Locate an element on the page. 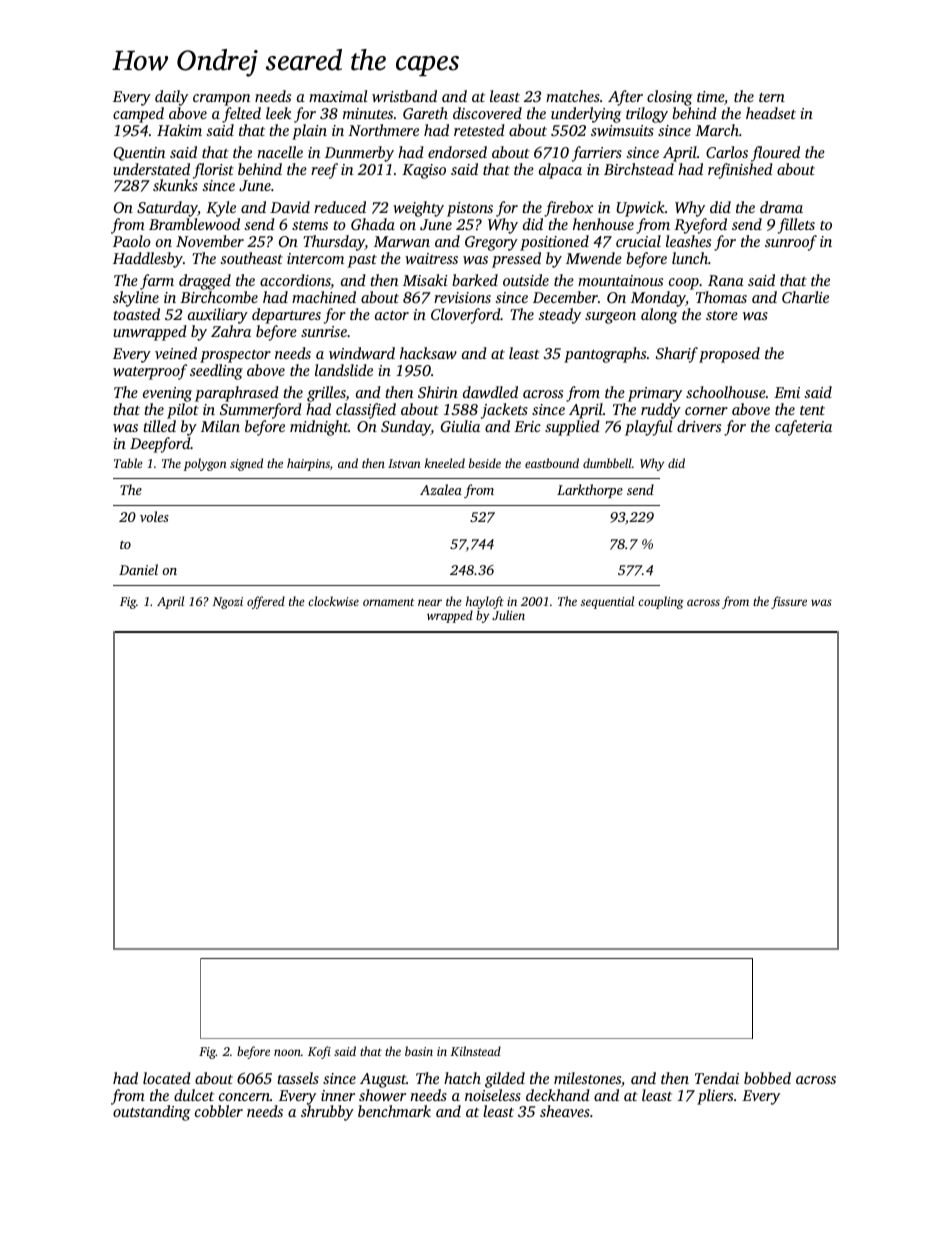  benchmark is located at coordinates (394, 1111).
